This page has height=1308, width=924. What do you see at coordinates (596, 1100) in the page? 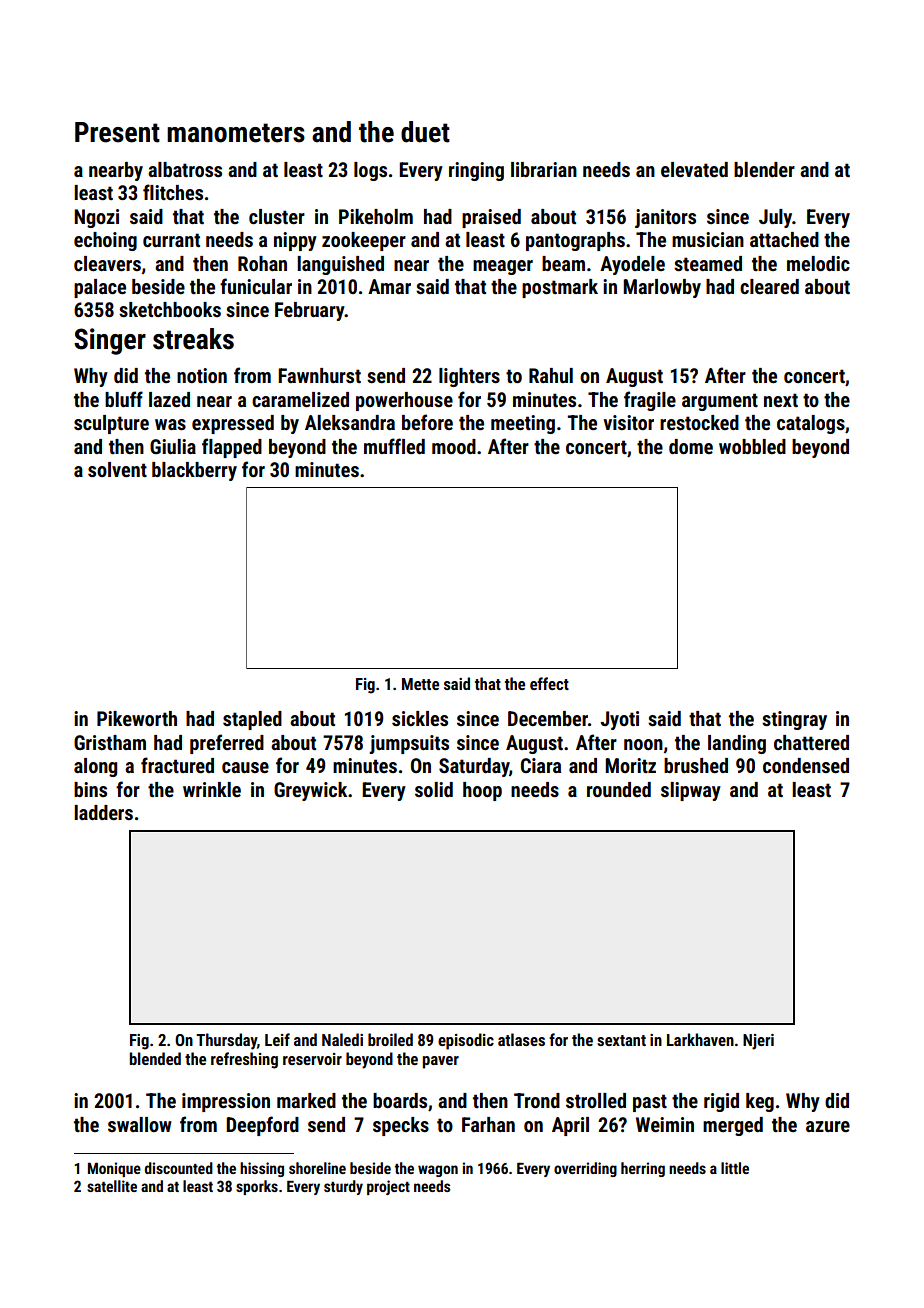
I see `strolled` at bounding box center [596, 1100].
